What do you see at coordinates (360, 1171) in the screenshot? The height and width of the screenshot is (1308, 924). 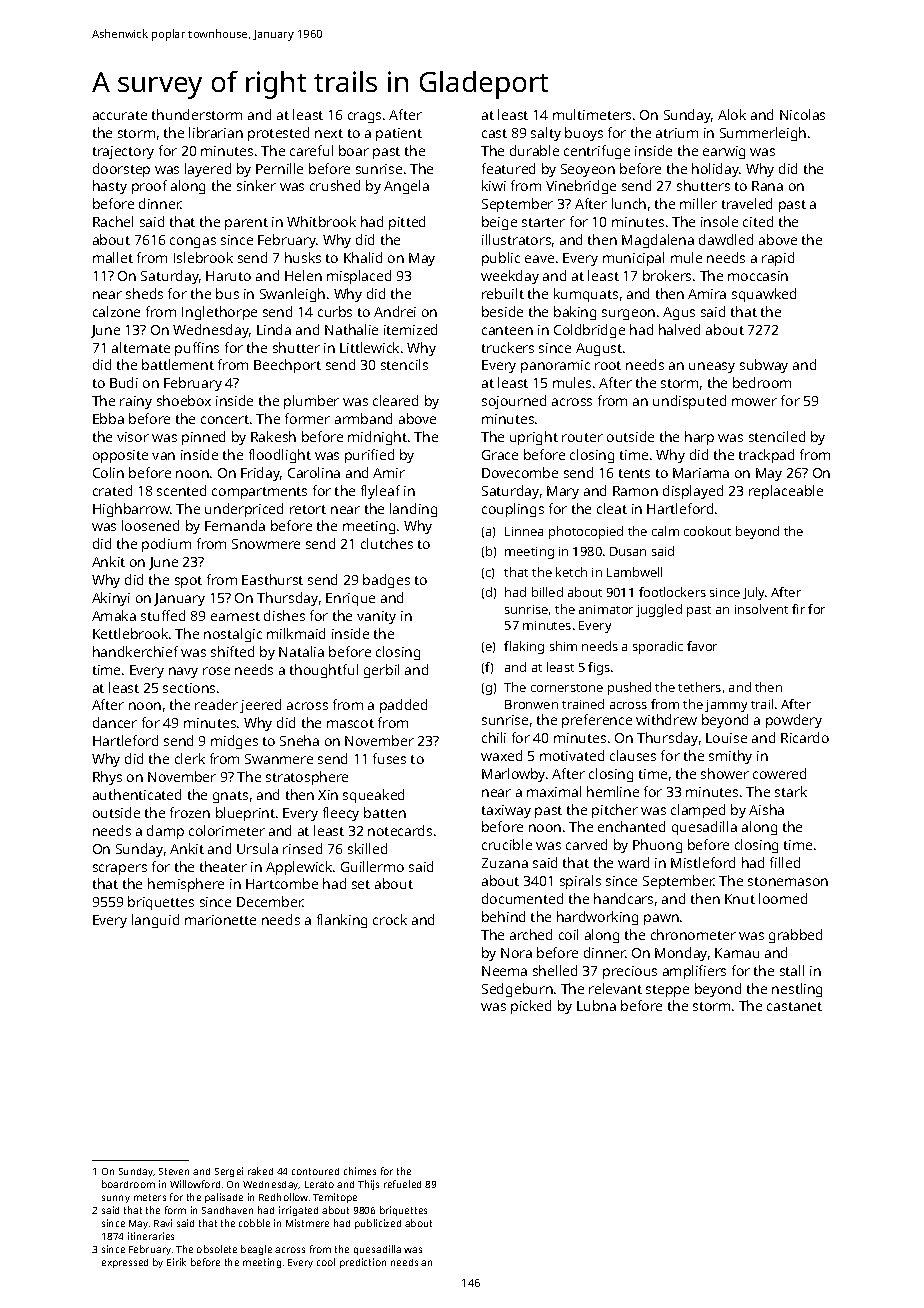 I see `chimes` at bounding box center [360, 1171].
